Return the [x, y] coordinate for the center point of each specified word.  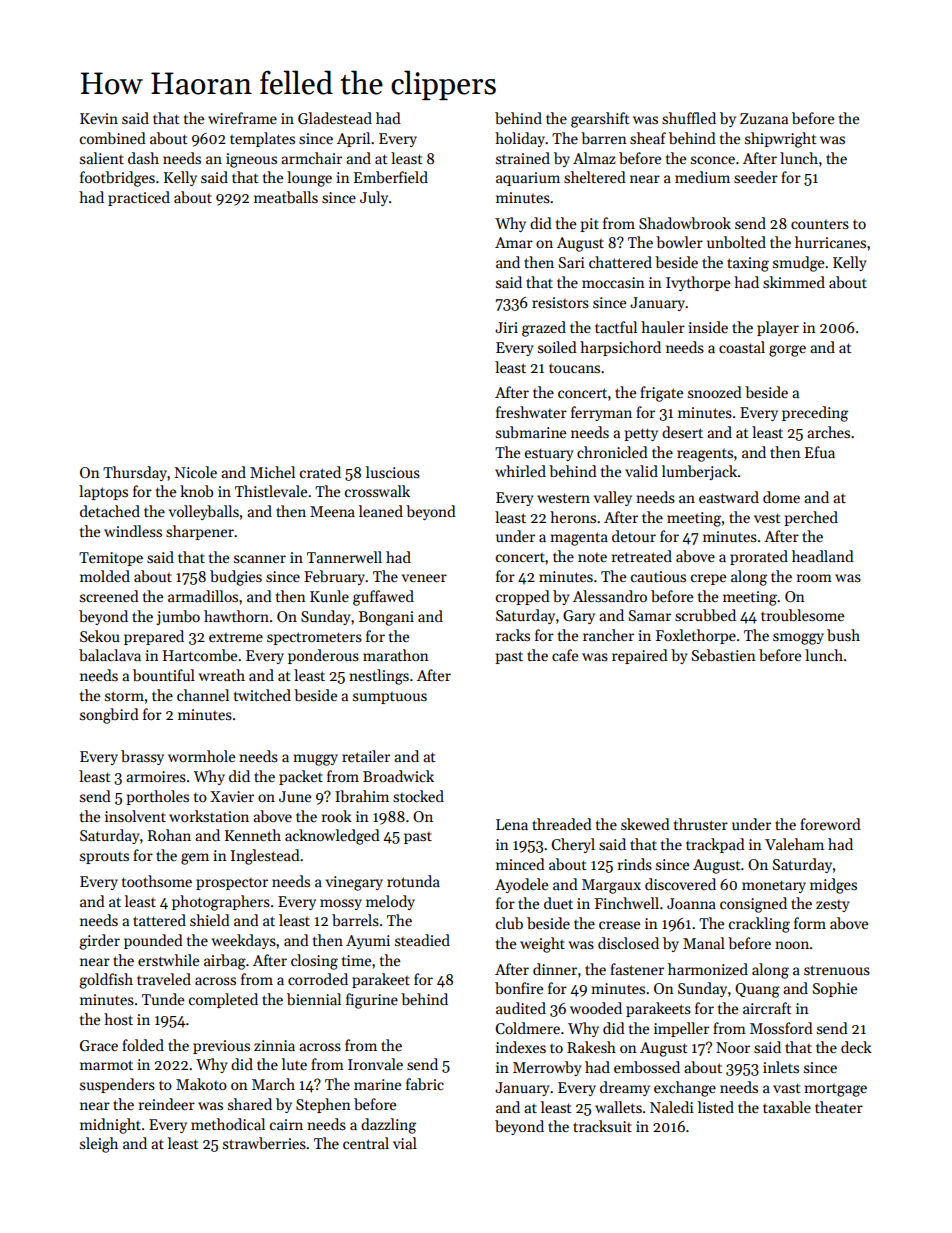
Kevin [99, 118]
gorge [787, 351]
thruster [701, 824]
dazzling [388, 1126]
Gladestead [335, 118]
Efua [820, 452]
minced [520, 864]
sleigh [99, 1145]
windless [133, 531]
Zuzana [764, 118]
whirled [520, 471]
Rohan [169, 835]
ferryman [601, 413]
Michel [272, 472]
